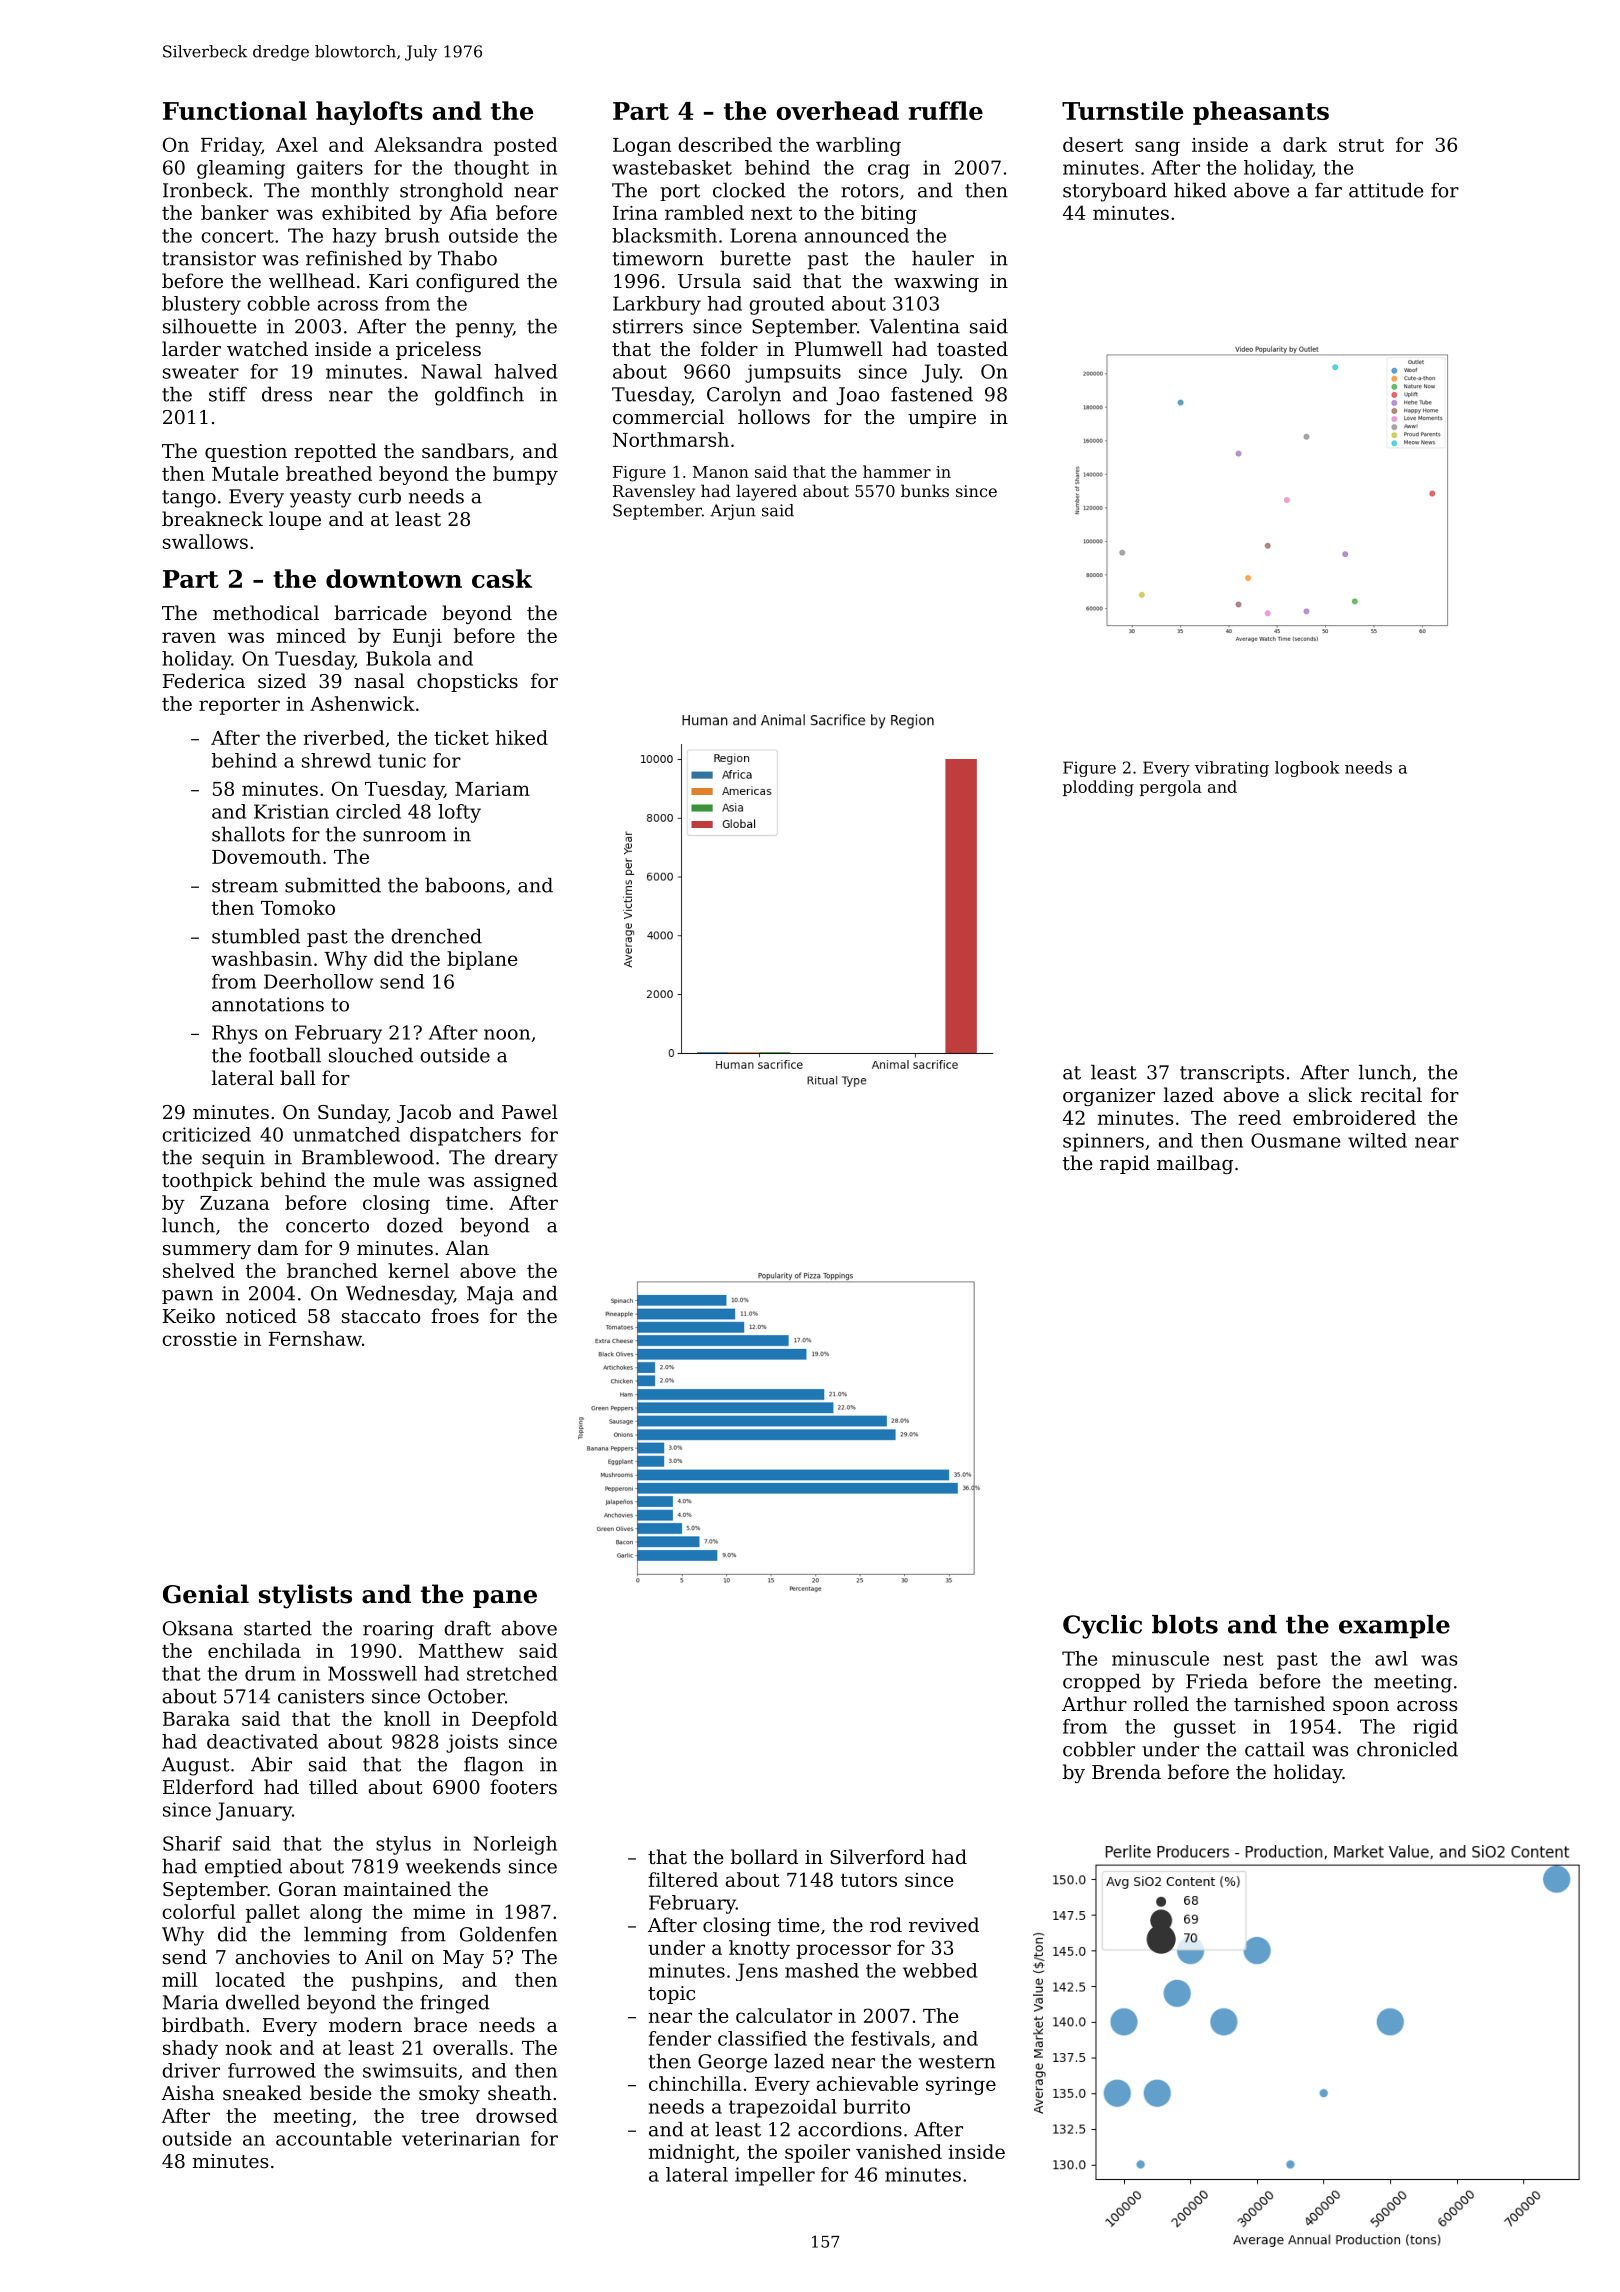  What do you see at coordinates (1103, 1142) in the page?
I see `spinners` at bounding box center [1103, 1142].
